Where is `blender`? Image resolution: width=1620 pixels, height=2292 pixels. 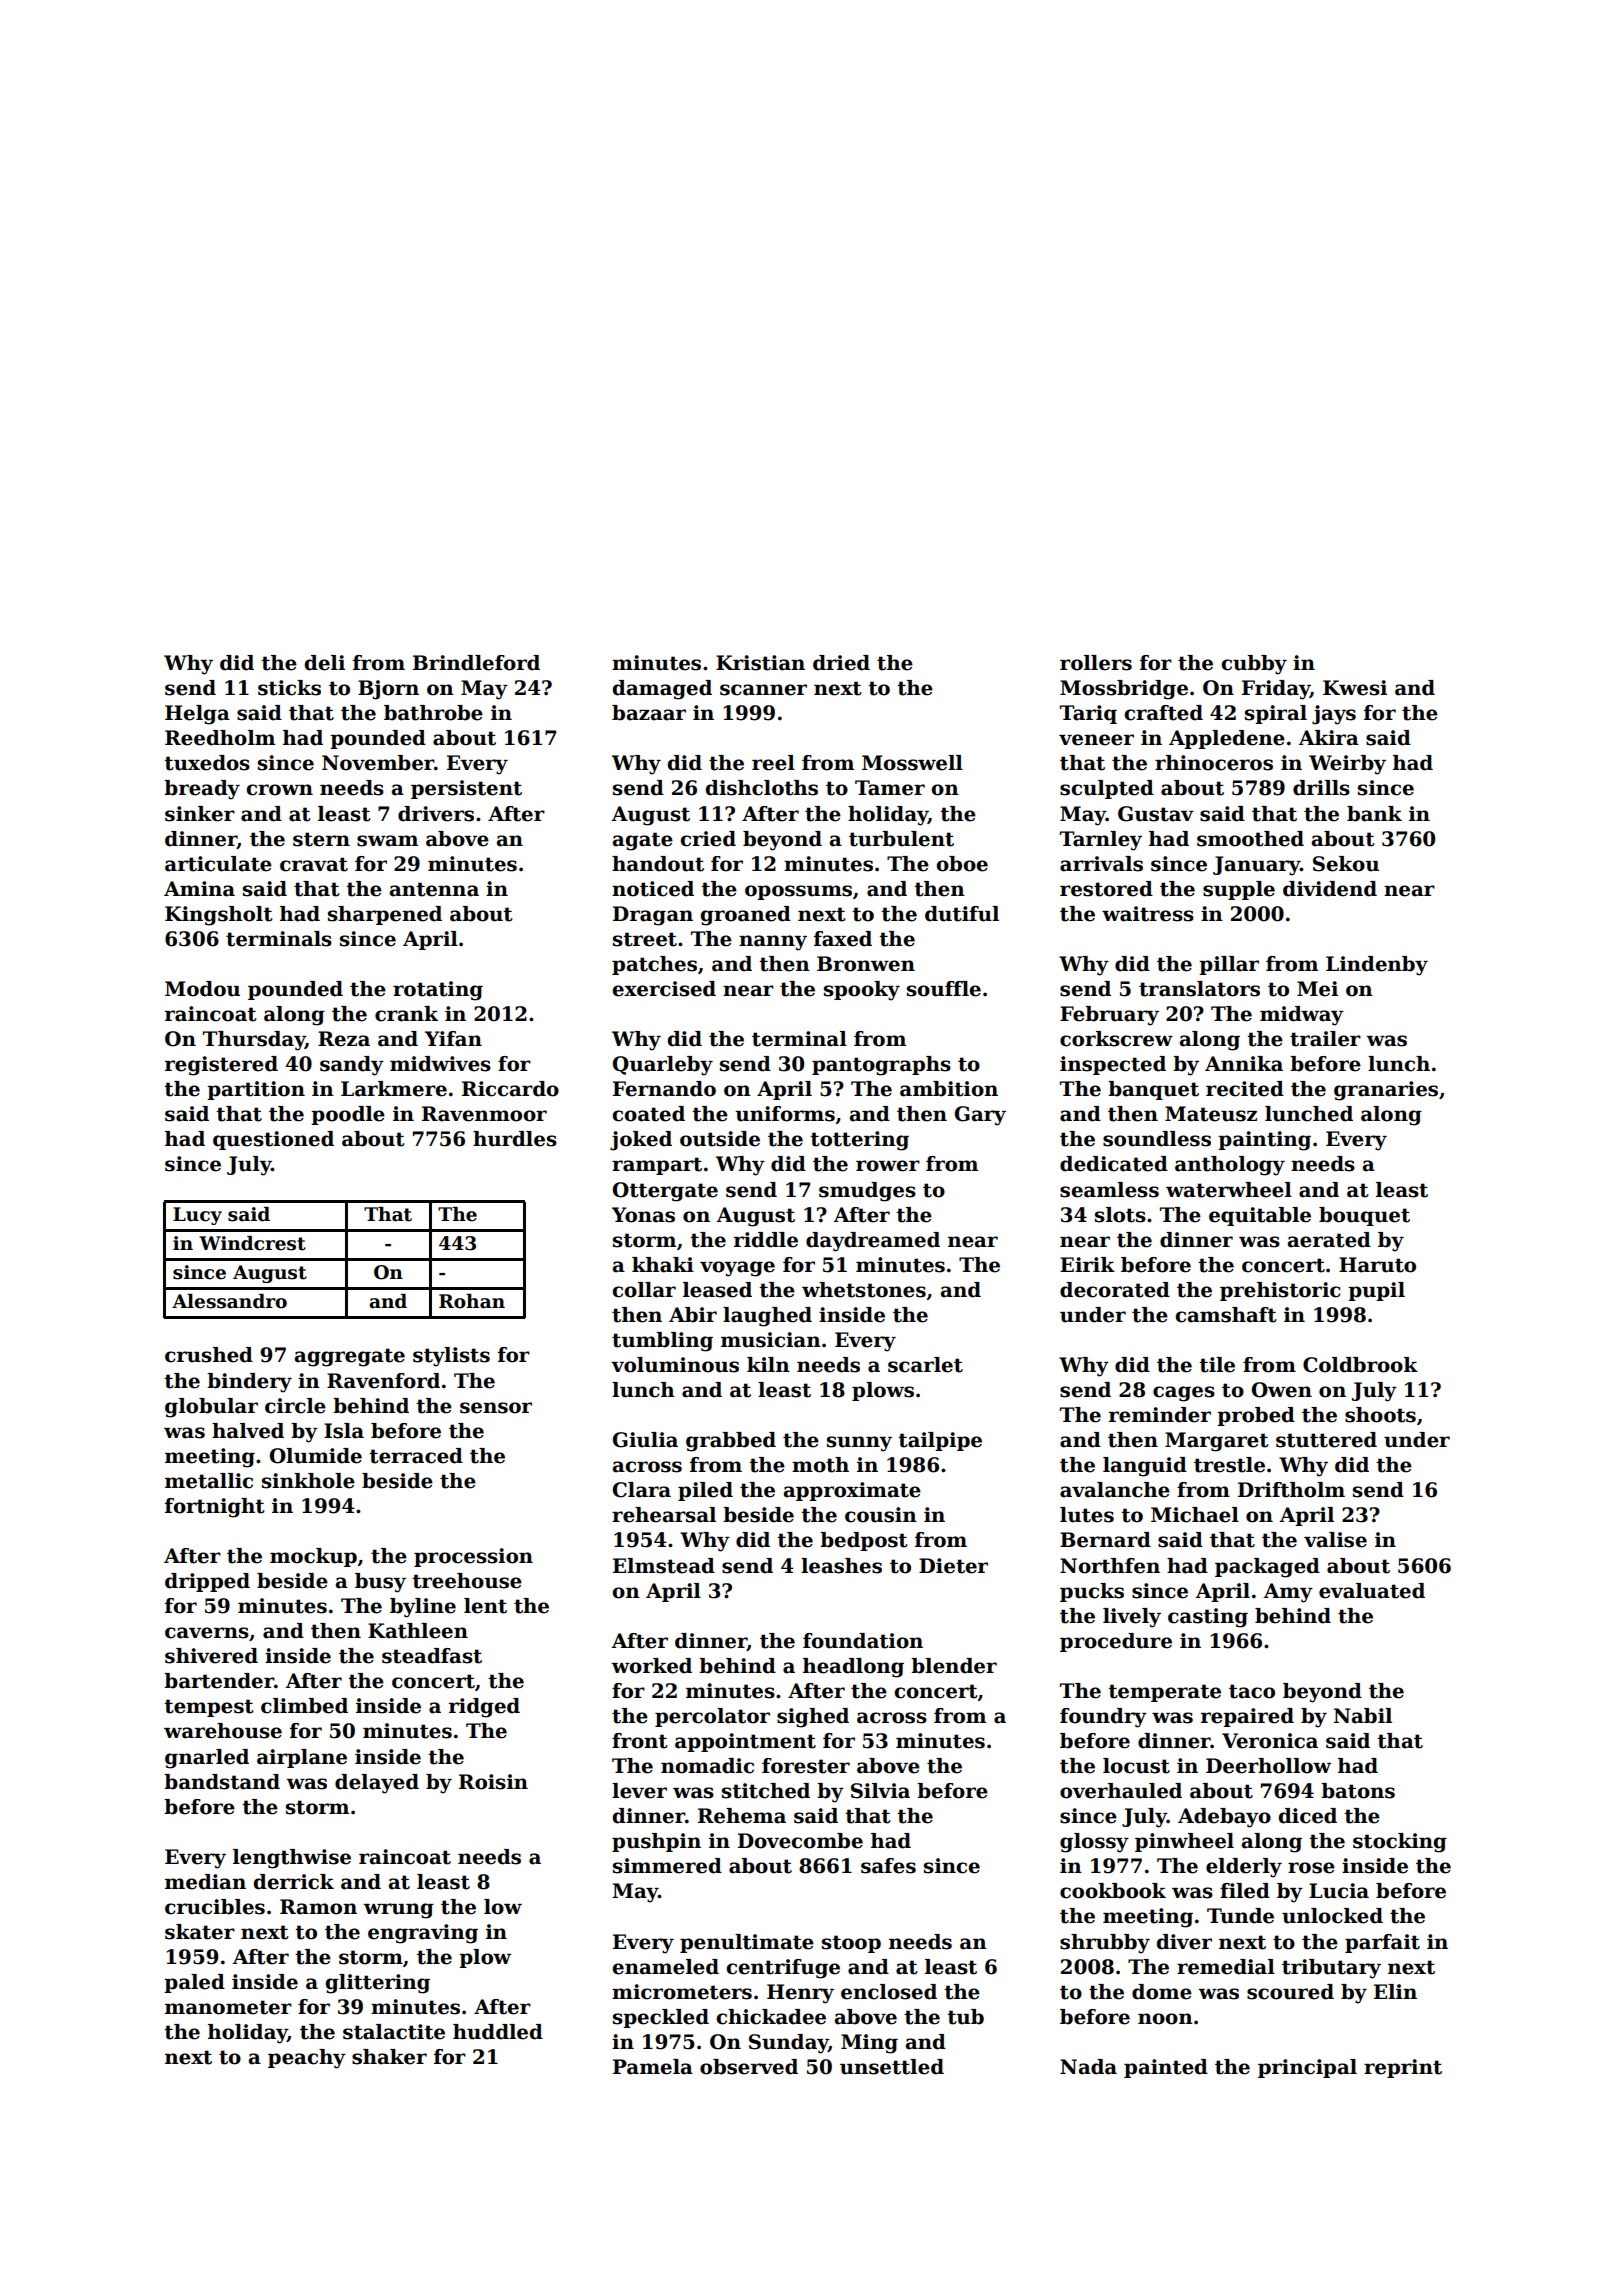 blender is located at coordinates (954, 1666).
